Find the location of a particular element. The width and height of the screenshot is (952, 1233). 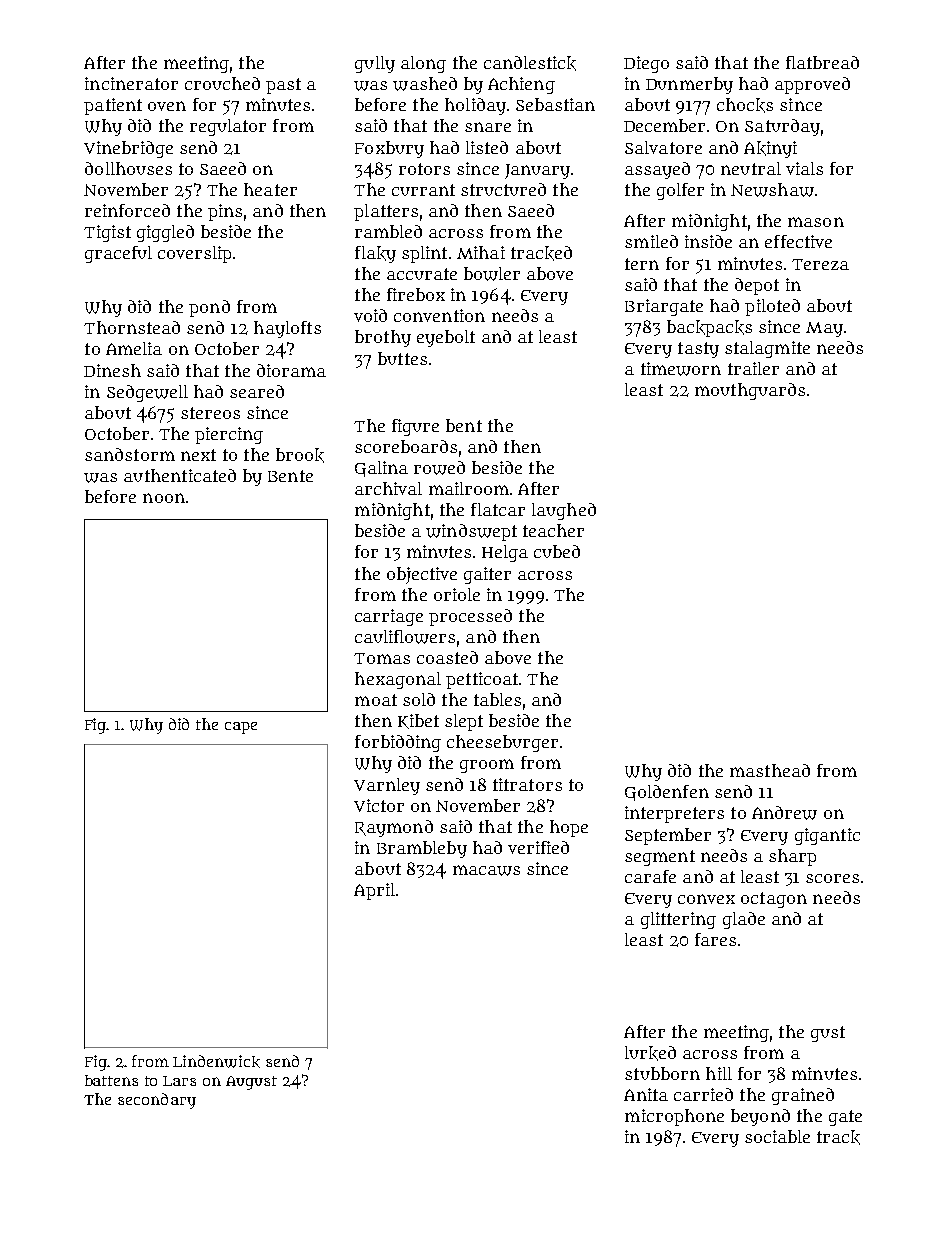

along is located at coordinates (423, 64).
